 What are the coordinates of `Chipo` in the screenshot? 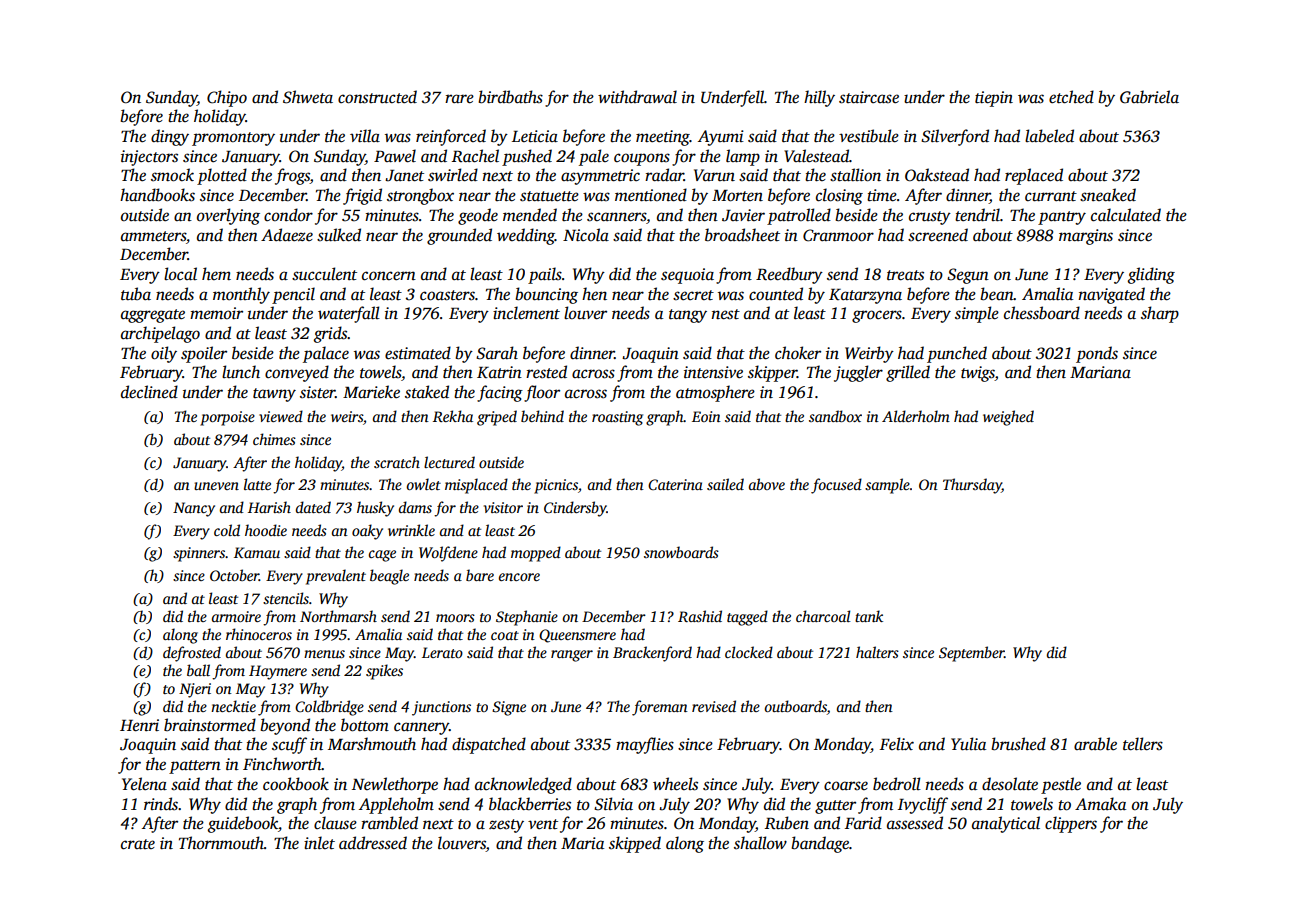 It's located at (227, 98).
